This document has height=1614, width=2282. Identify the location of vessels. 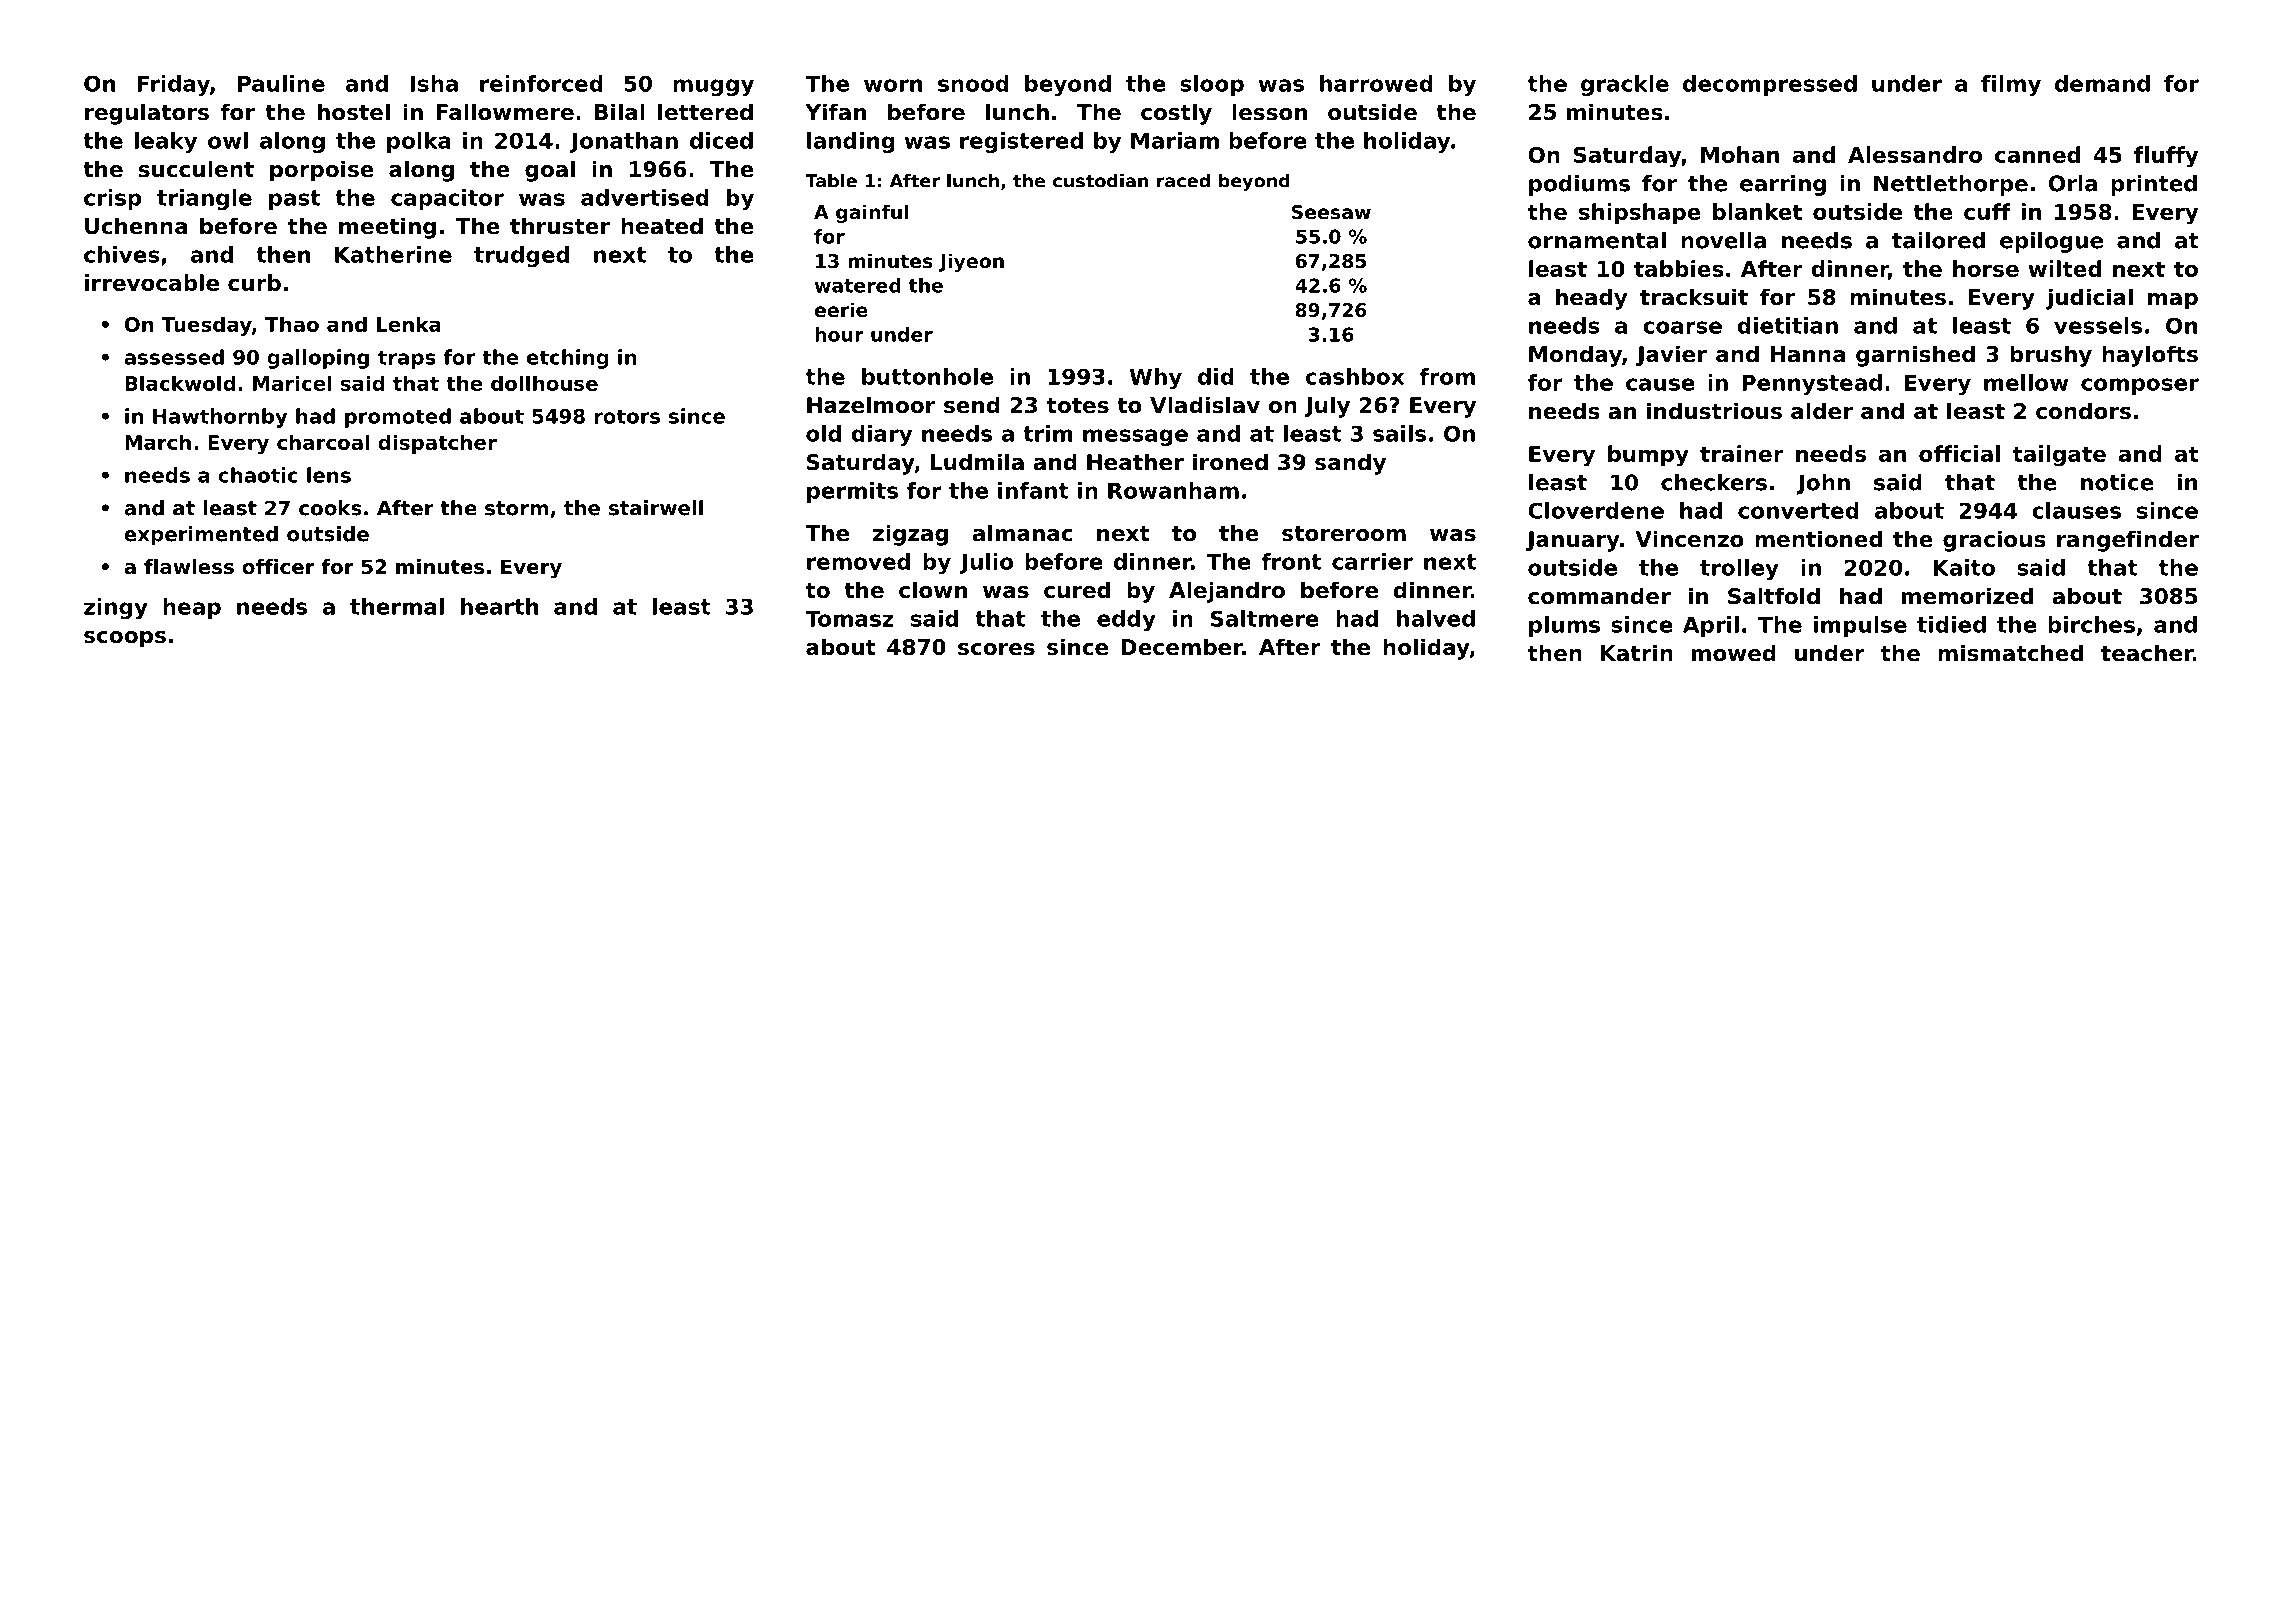
(2098, 325).
